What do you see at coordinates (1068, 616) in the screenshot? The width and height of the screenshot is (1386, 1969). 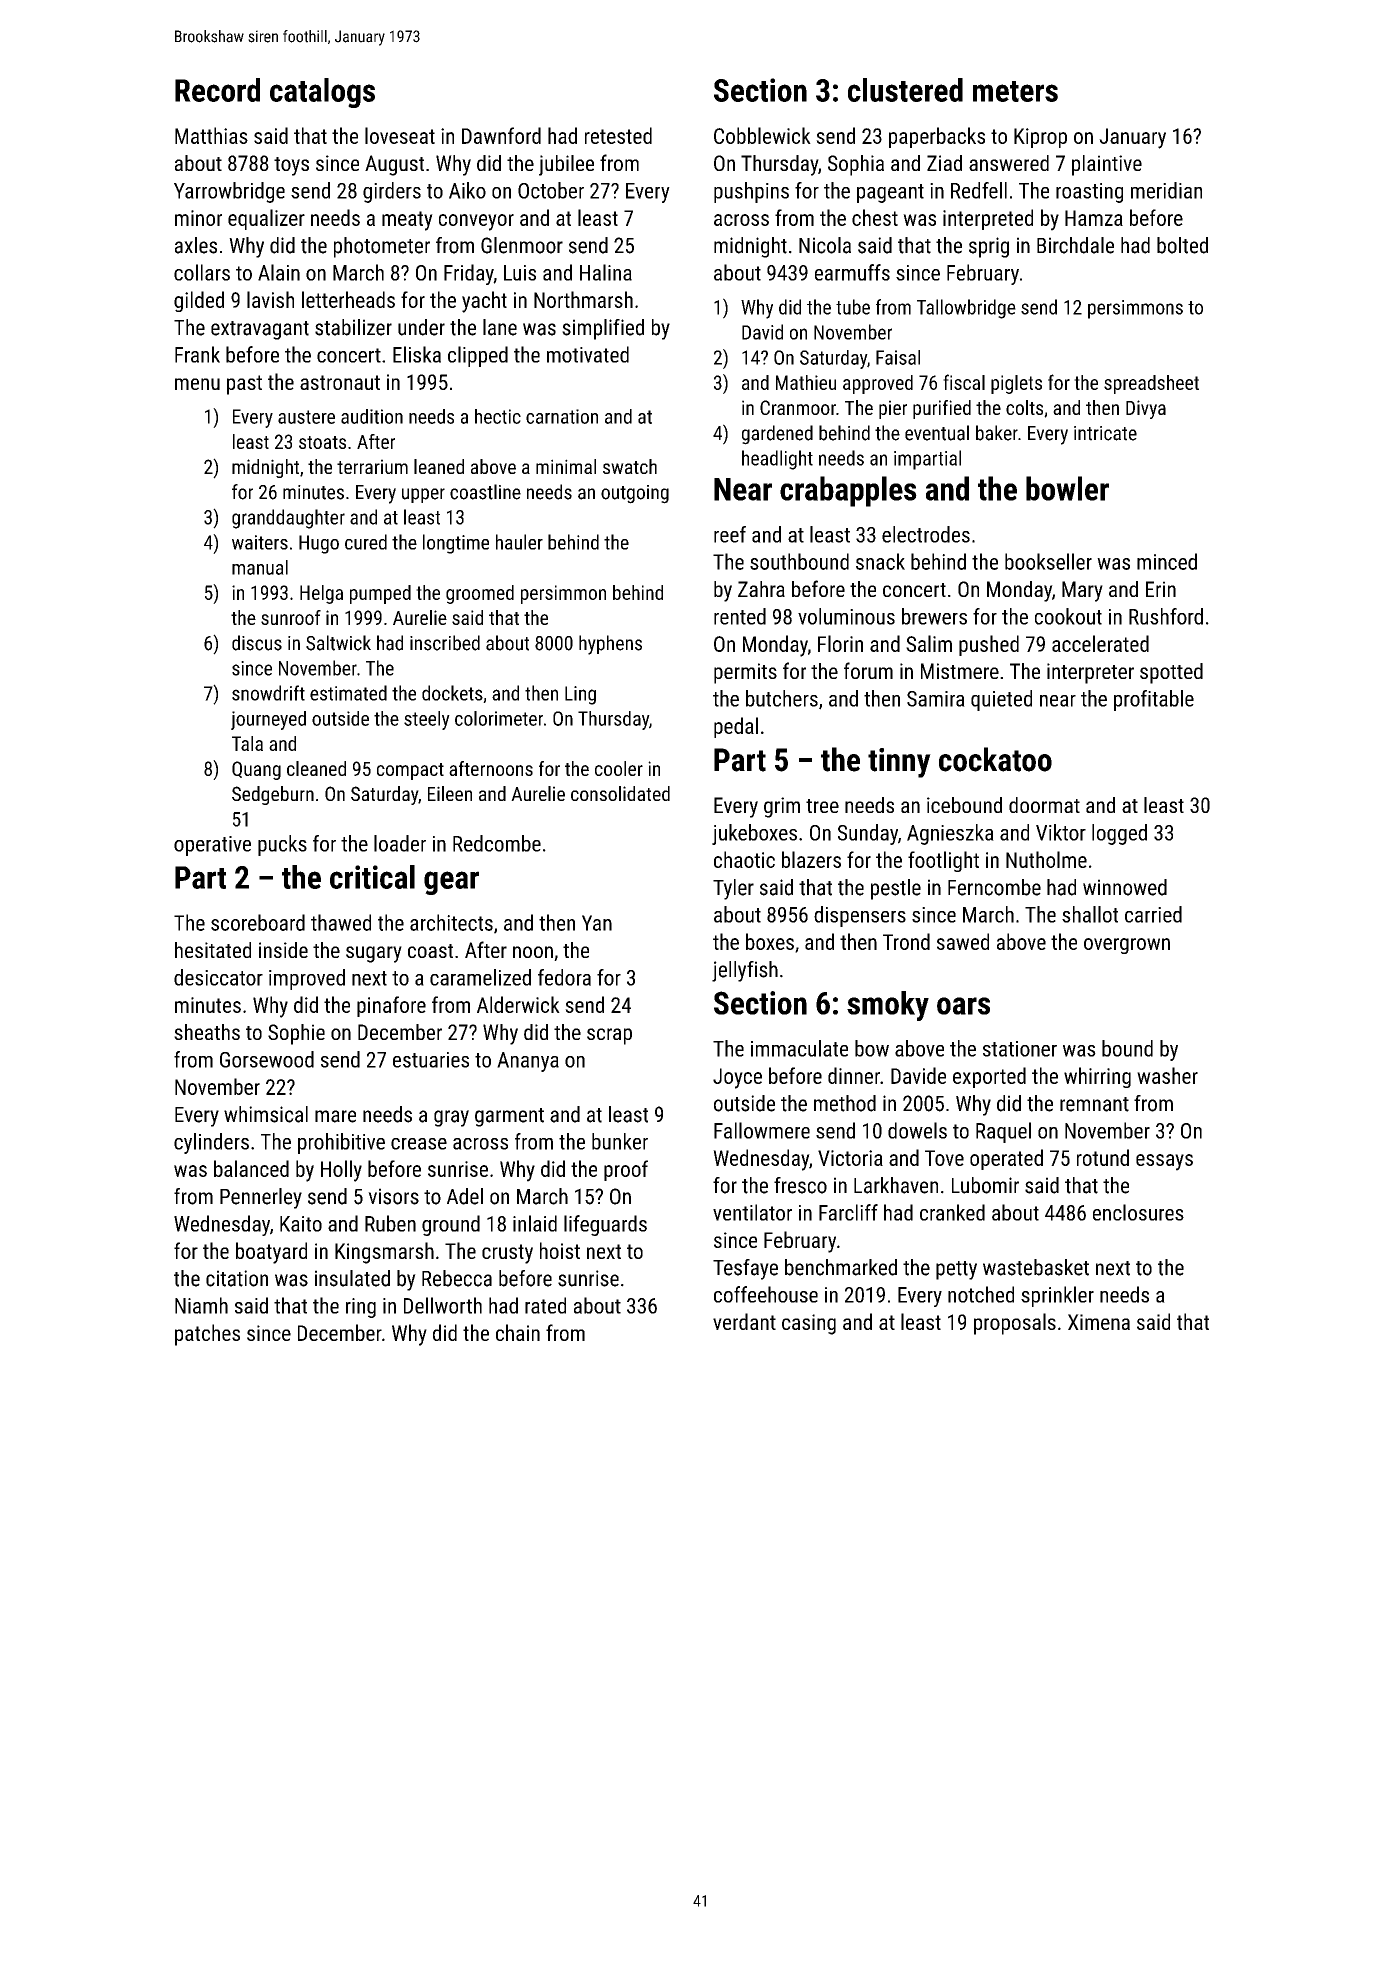 I see `cookout` at bounding box center [1068, 616].
